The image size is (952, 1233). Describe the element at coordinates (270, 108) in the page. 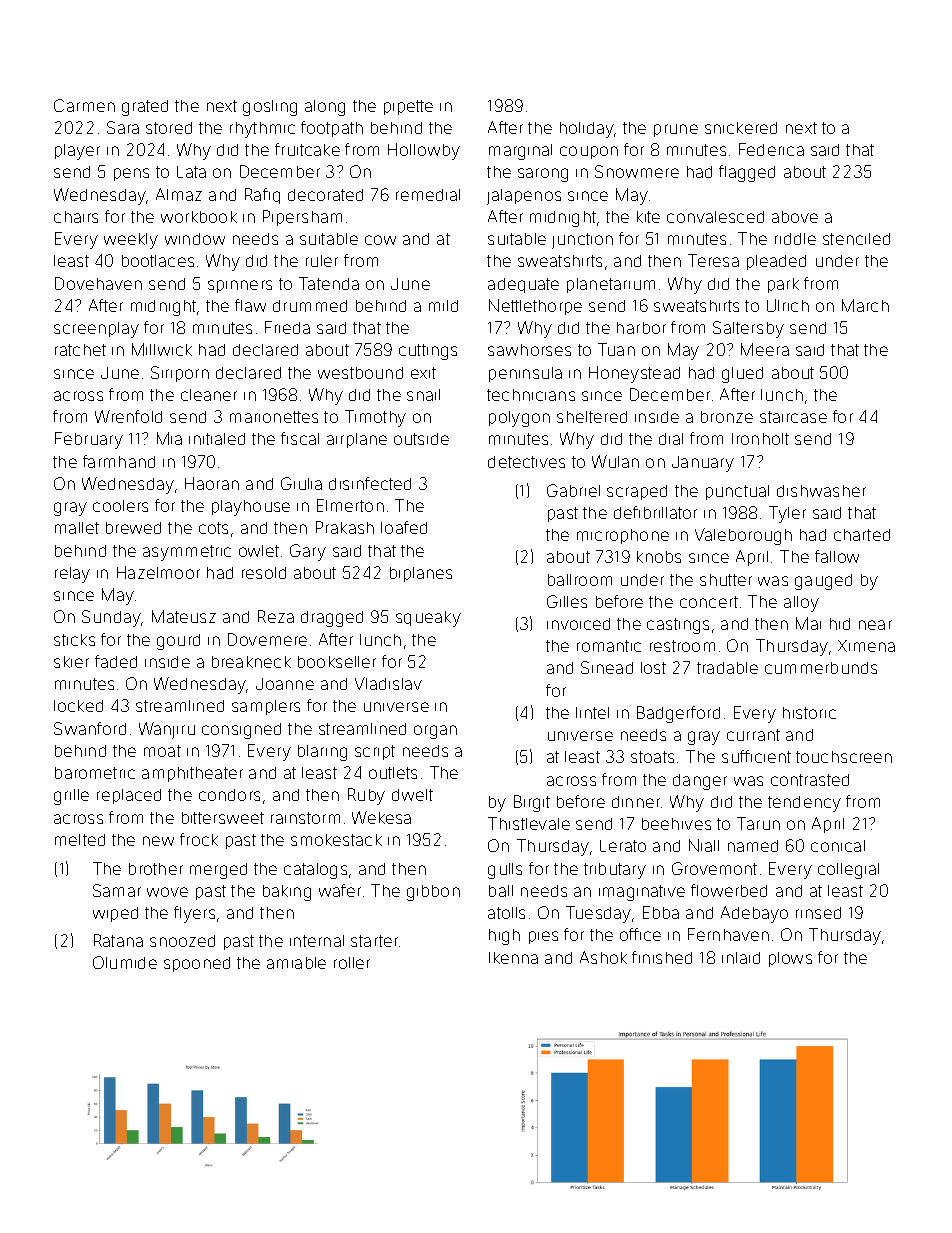

I see `gosling` at that location.
